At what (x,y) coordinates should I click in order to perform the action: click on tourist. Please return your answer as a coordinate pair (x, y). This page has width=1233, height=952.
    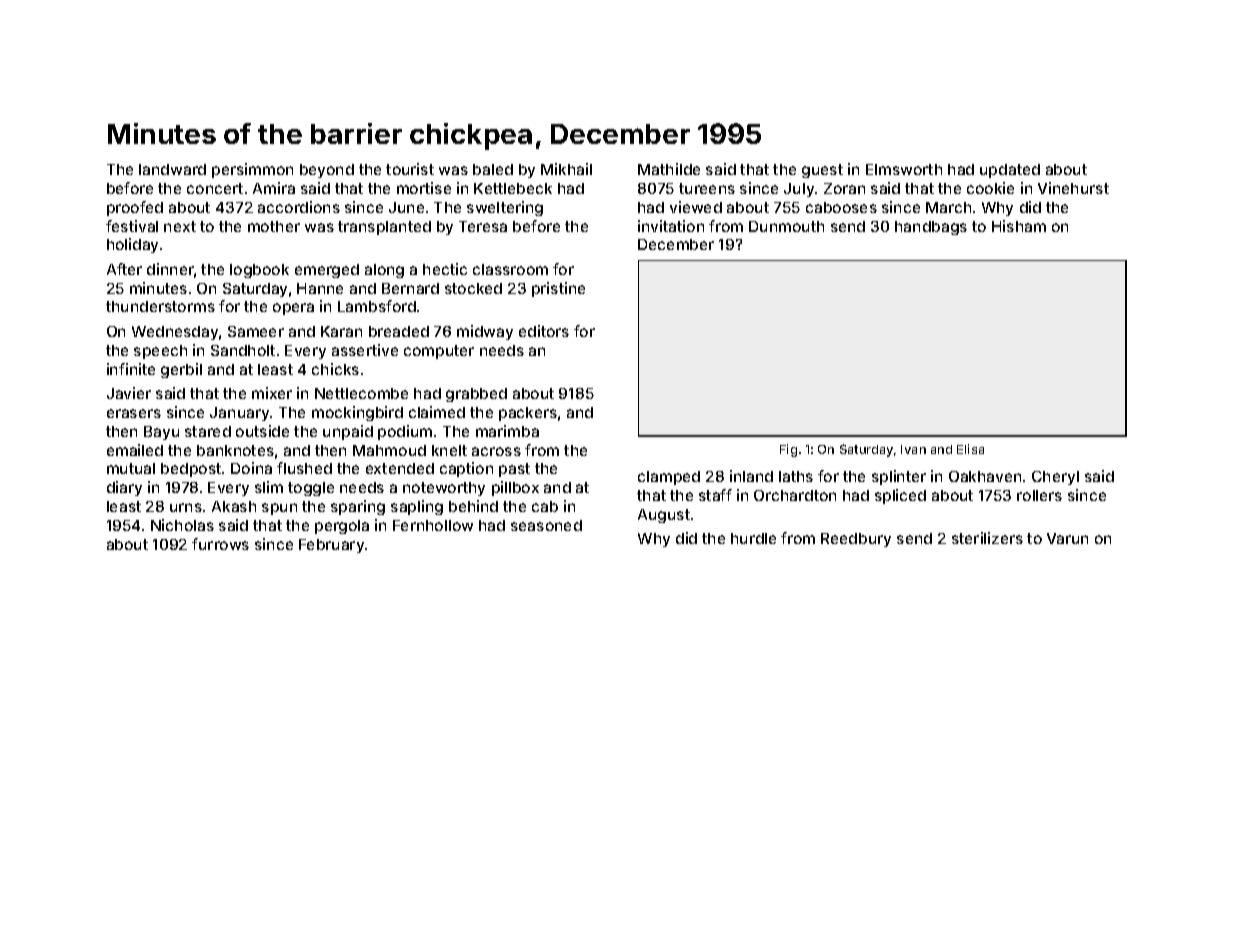
    Looking at the image, I should click on (410, 169).
